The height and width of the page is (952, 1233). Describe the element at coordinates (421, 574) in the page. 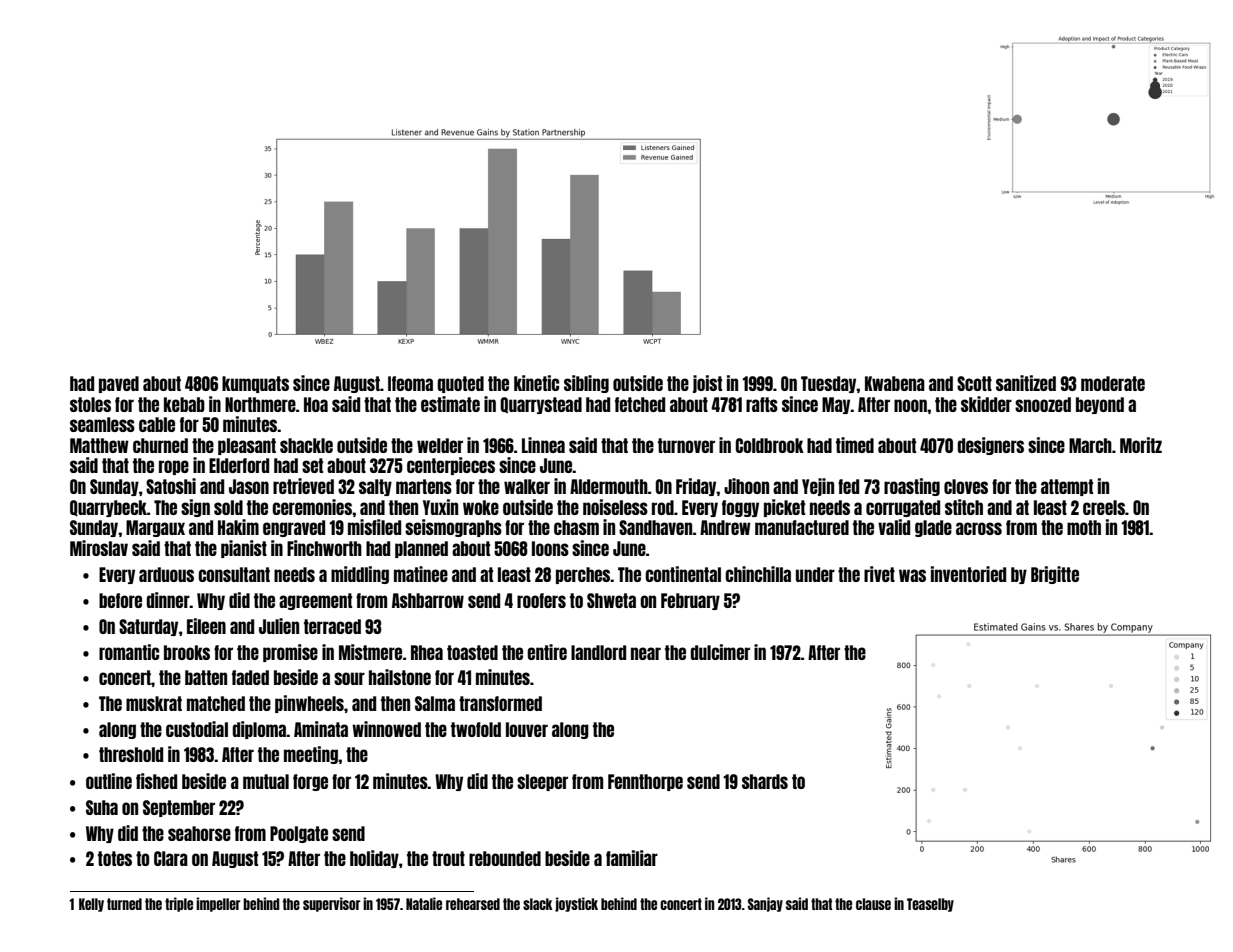

I see `matinee` at that location.
